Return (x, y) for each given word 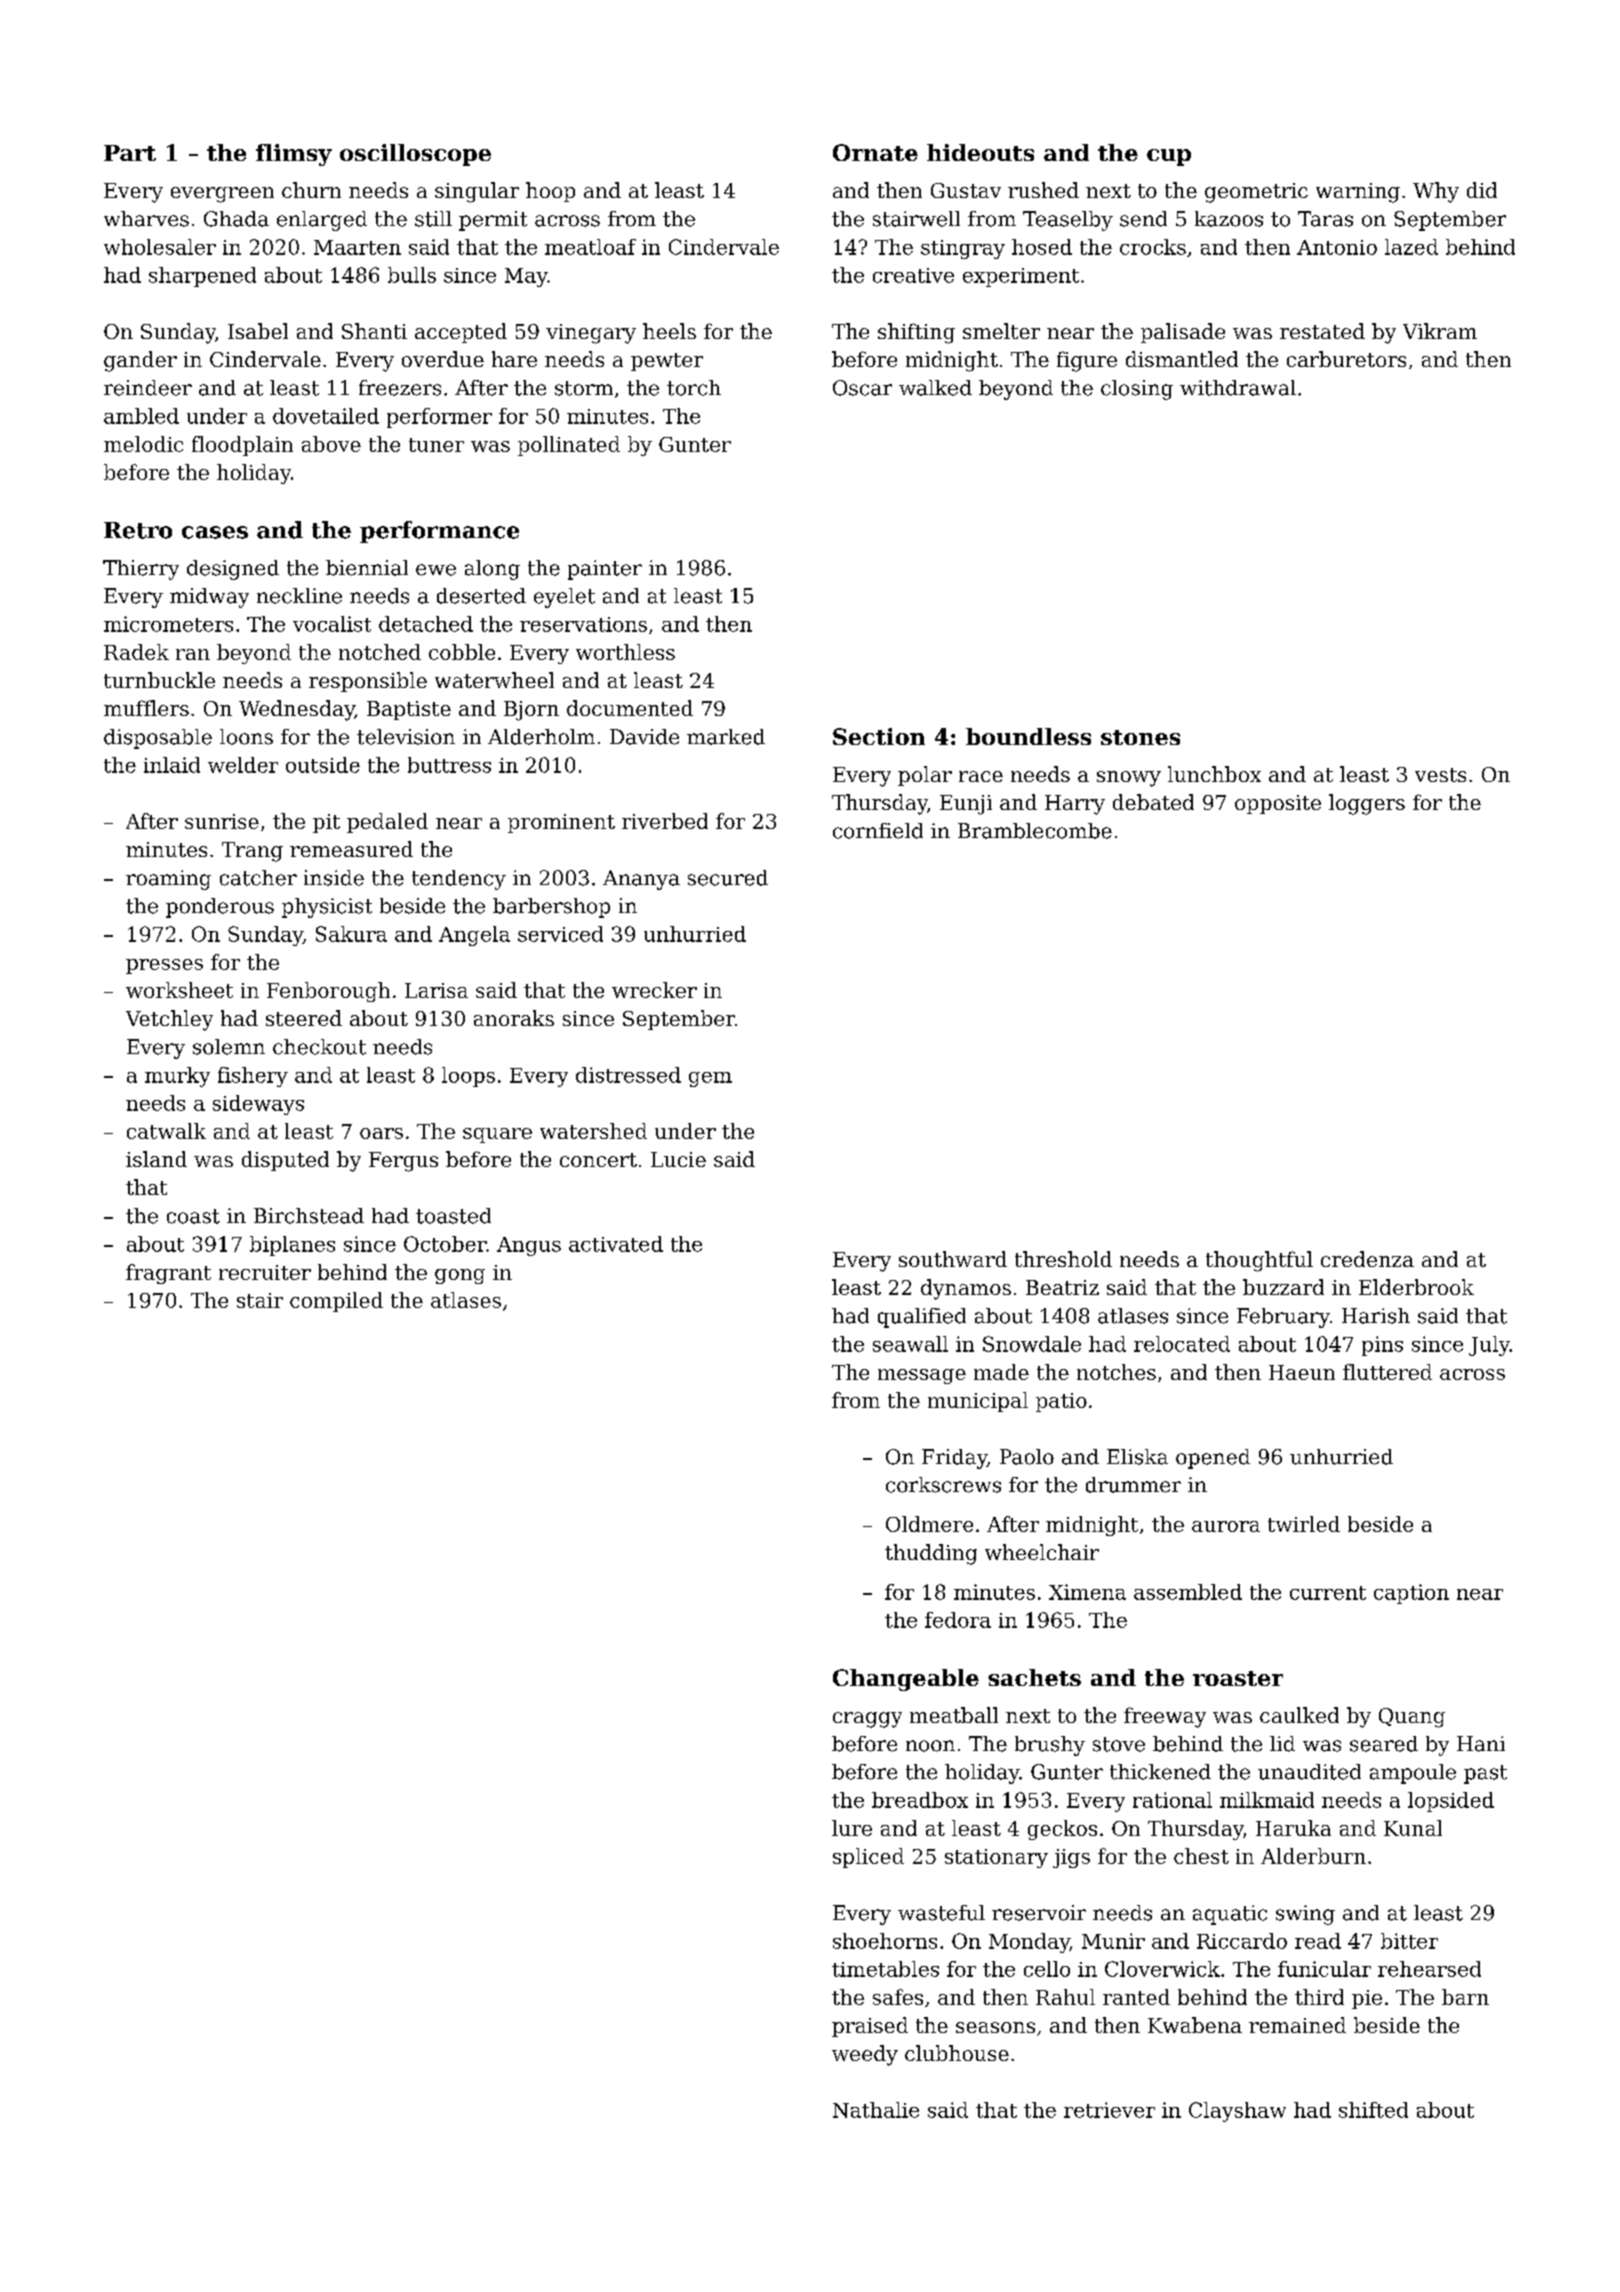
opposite (1278, 804)
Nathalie (876, 2110)
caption (1411, 1594)
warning (1358, 193)
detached (426, 624)
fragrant (168, 1274)
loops (468, 1077)
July (1489, 1346)
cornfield (878, 831)
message (922, 1376)
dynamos (966, 1289)
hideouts (980, 152)
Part (130, 153)
